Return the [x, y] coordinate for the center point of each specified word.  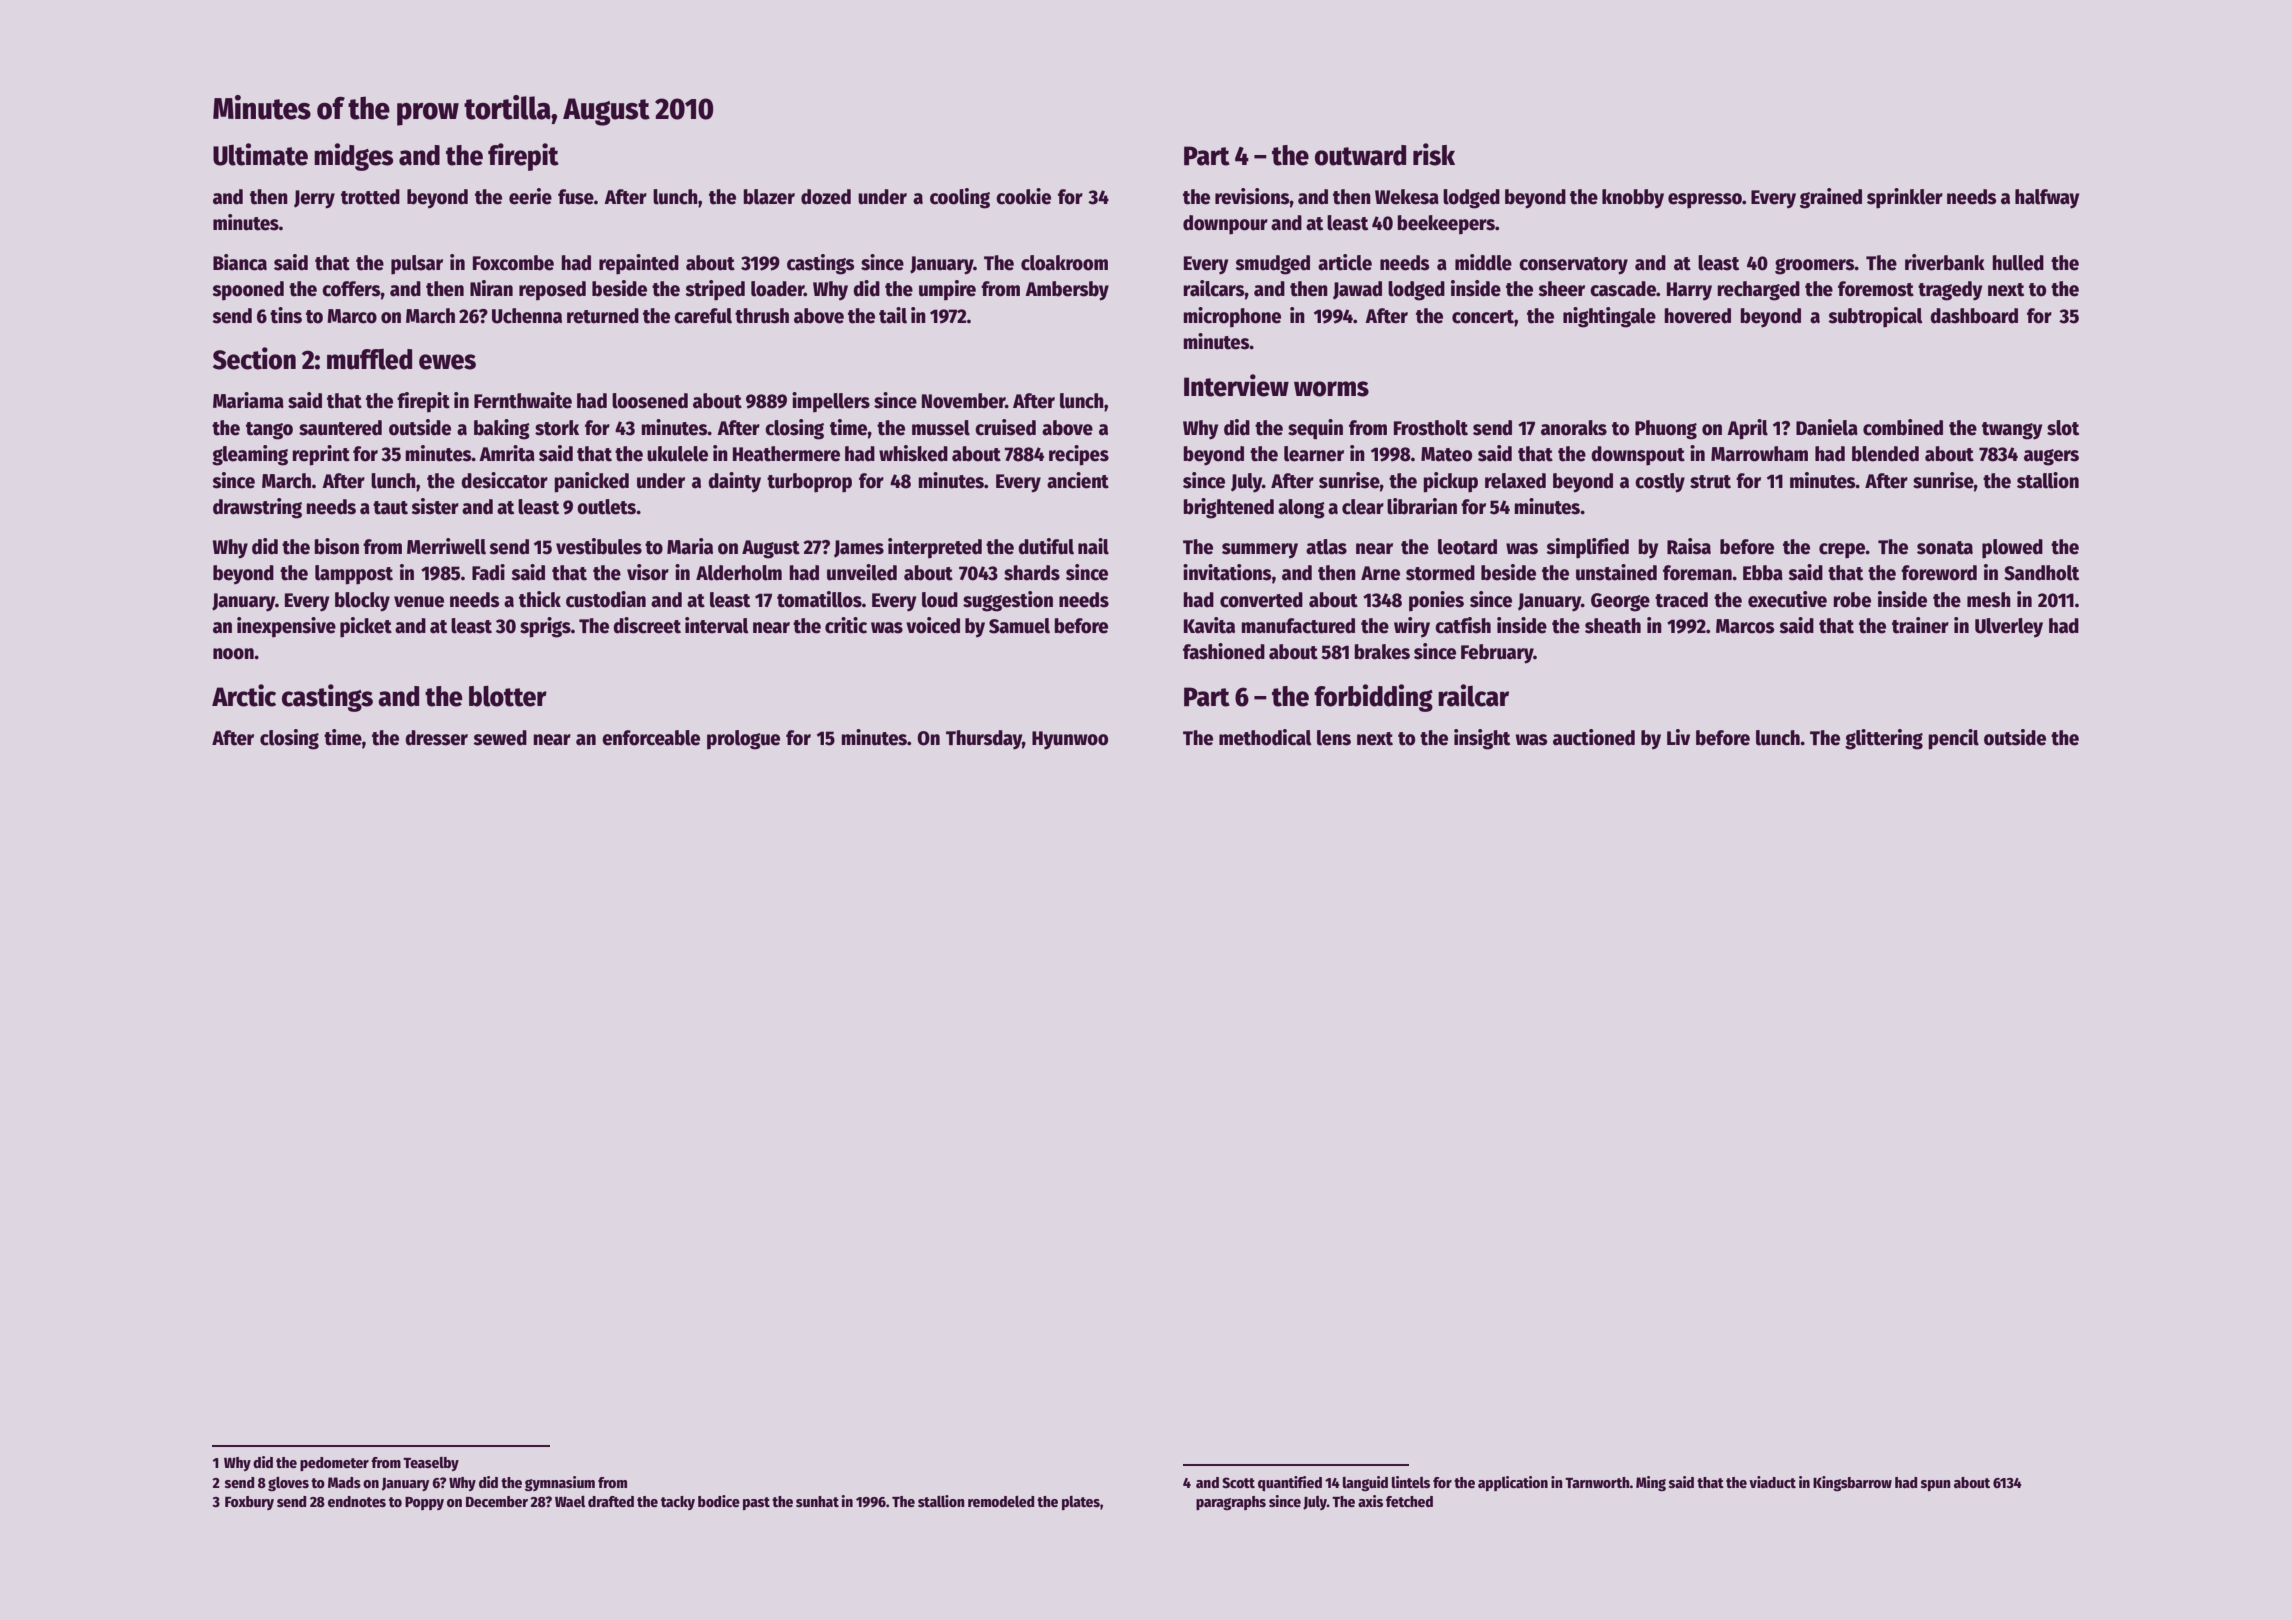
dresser [436, 738]
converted [1261, 600]
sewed [500, 738]
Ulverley [2009, 627]
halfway [2047, 199]
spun [1936, 1485]
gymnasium [560, 1484]
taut [390, 508]
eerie [530, 196]
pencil [1953, 739]
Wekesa [1407, 197]
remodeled [1001, 1501]
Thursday [984, 740]
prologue [743, 740]
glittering [1884, 739]
